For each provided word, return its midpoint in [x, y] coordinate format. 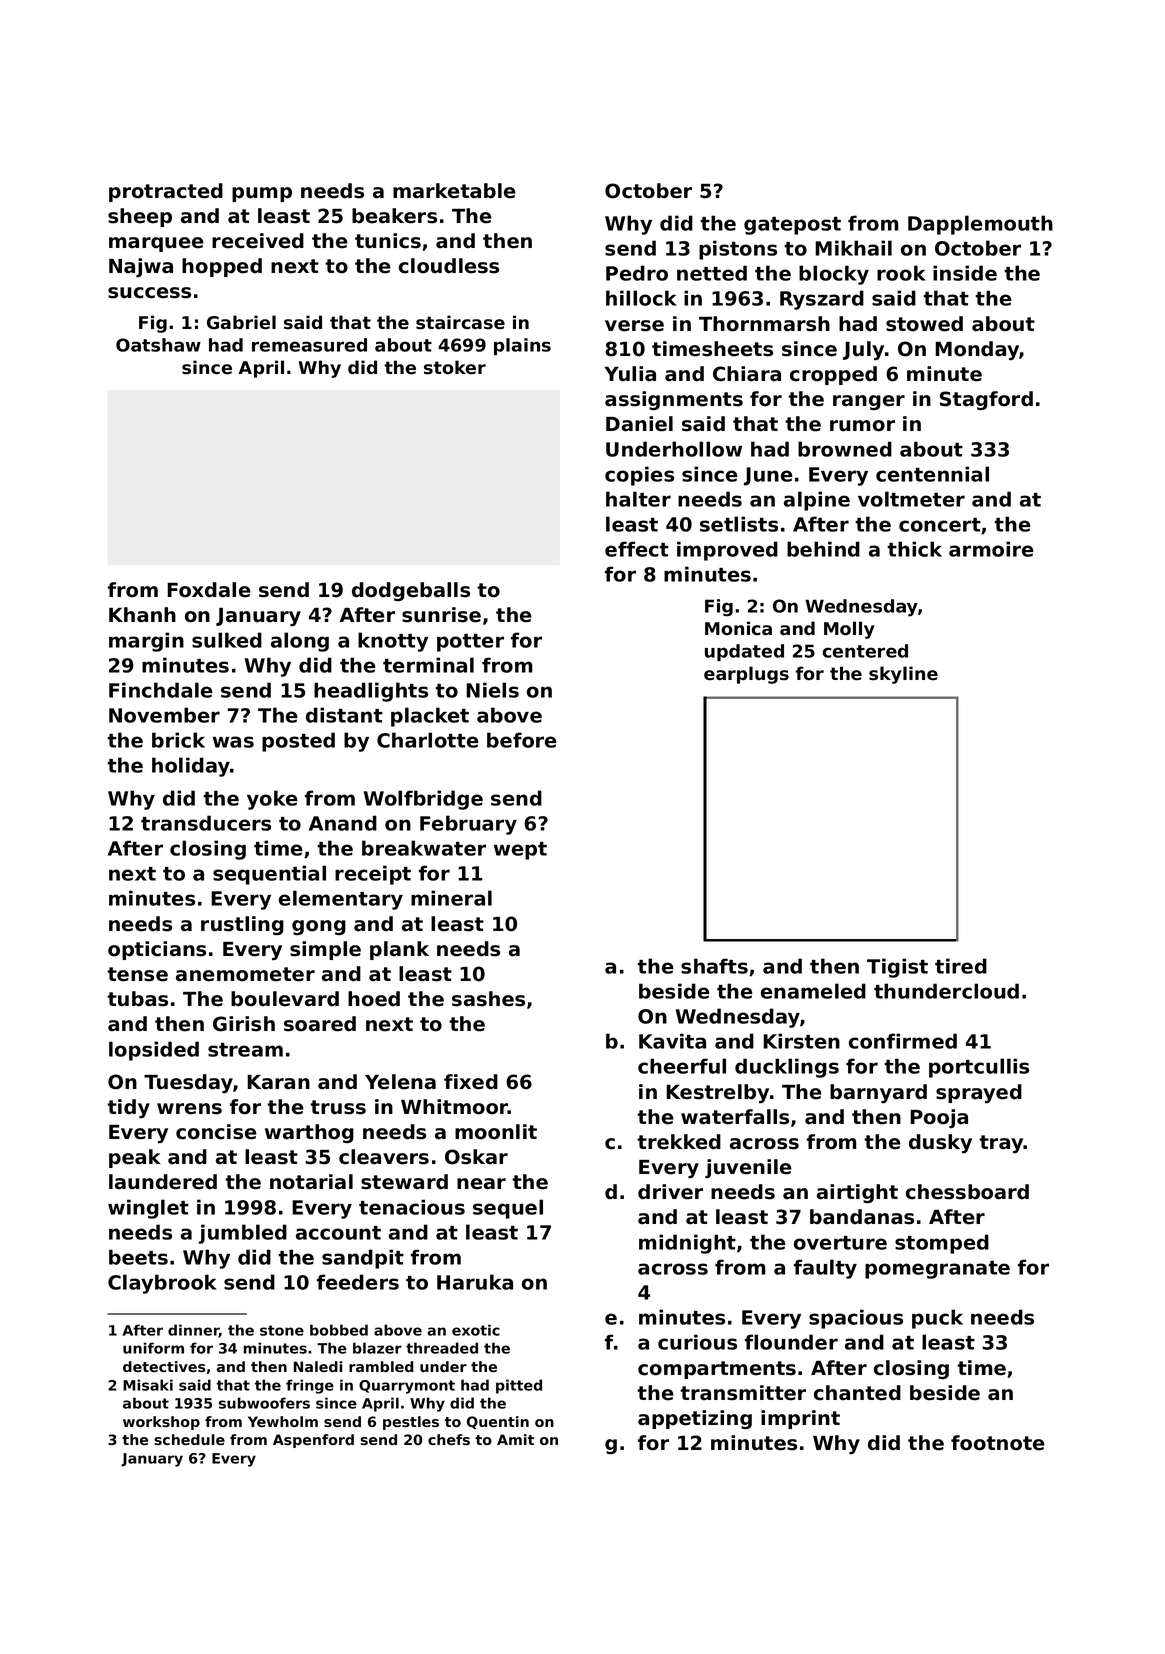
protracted [166, 192]
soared [320, 1024]
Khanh [142, 615]
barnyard [878, 1093]
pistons [738, 250]
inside [965, 273]
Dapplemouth [980, 225]
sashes [488, 999]
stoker [455, 367]
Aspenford [313, 1441]
